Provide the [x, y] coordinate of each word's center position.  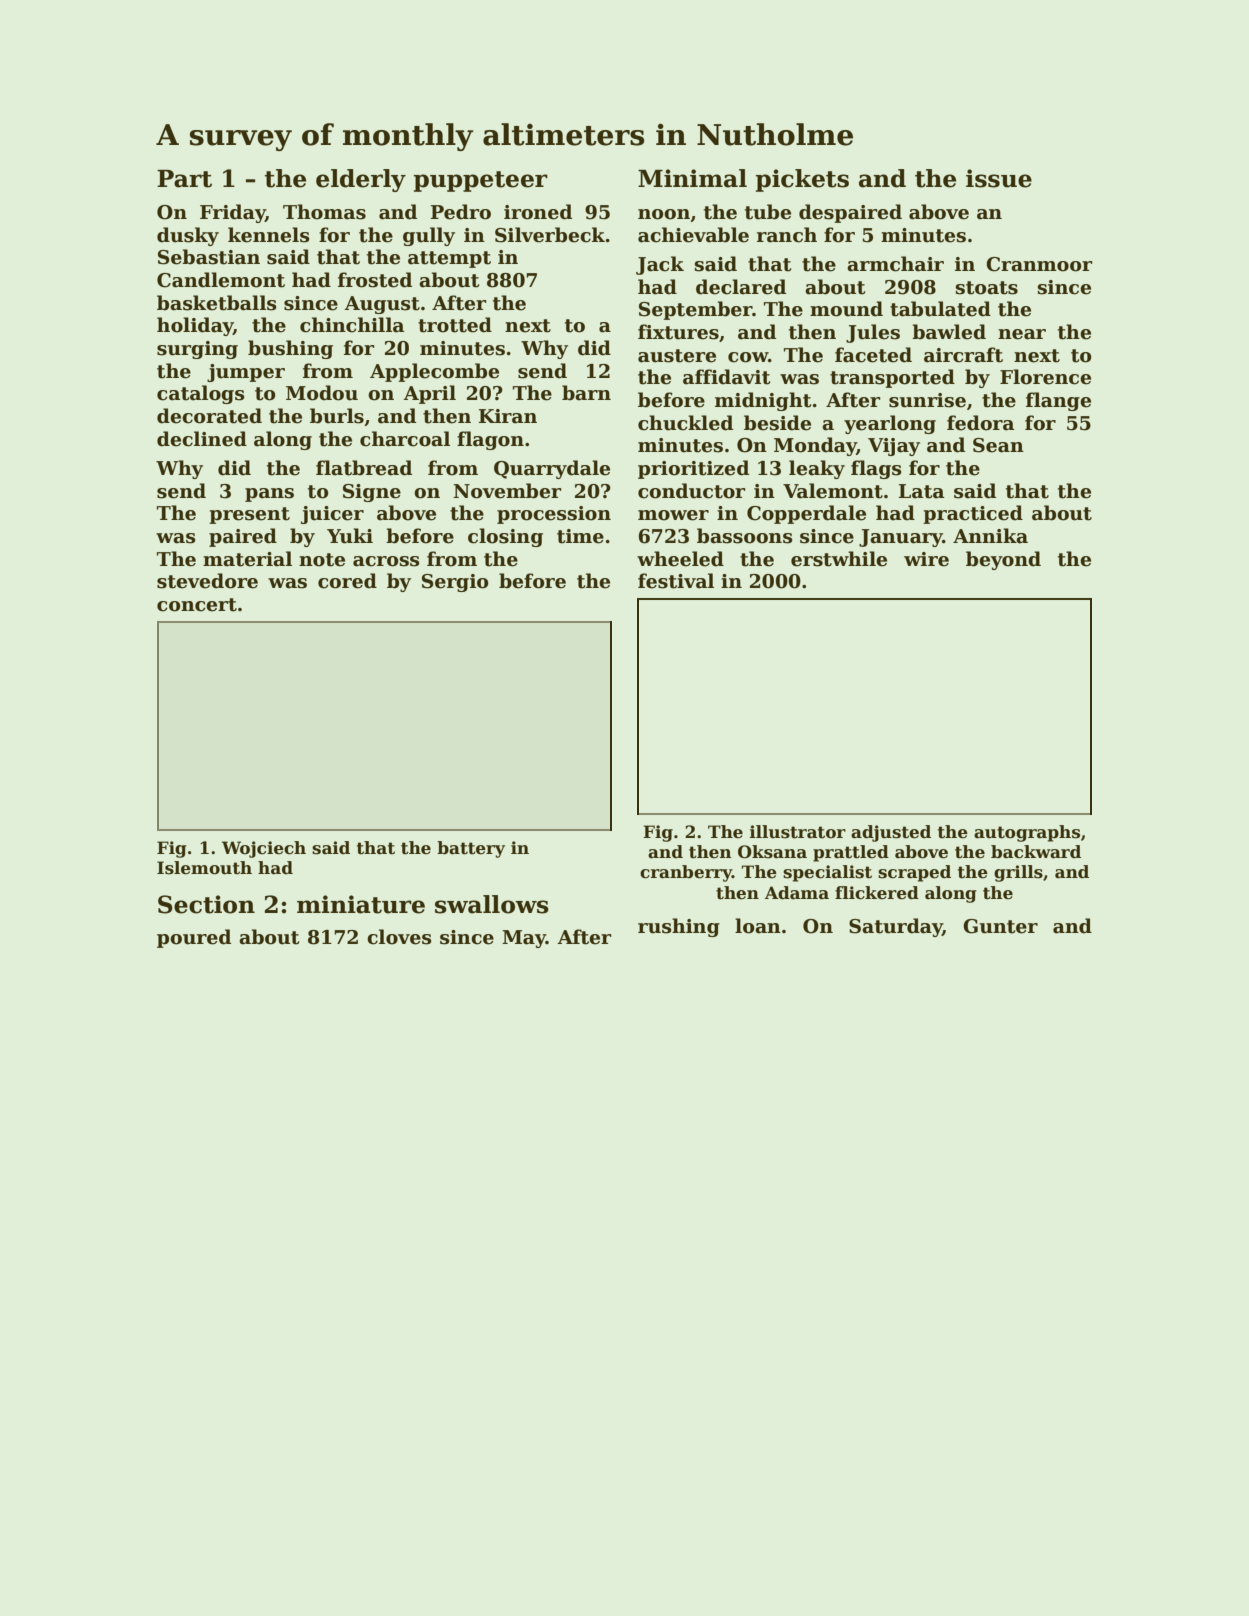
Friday [232, 213]
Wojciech [264, 849]
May [524, 939]
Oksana [772, 852]
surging [197, 350]
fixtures [678, 332]
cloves [399, 937]
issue [999, 178]
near [1022, 334]
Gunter [1000, 926]
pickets [802, 180]
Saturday [896, 927]
